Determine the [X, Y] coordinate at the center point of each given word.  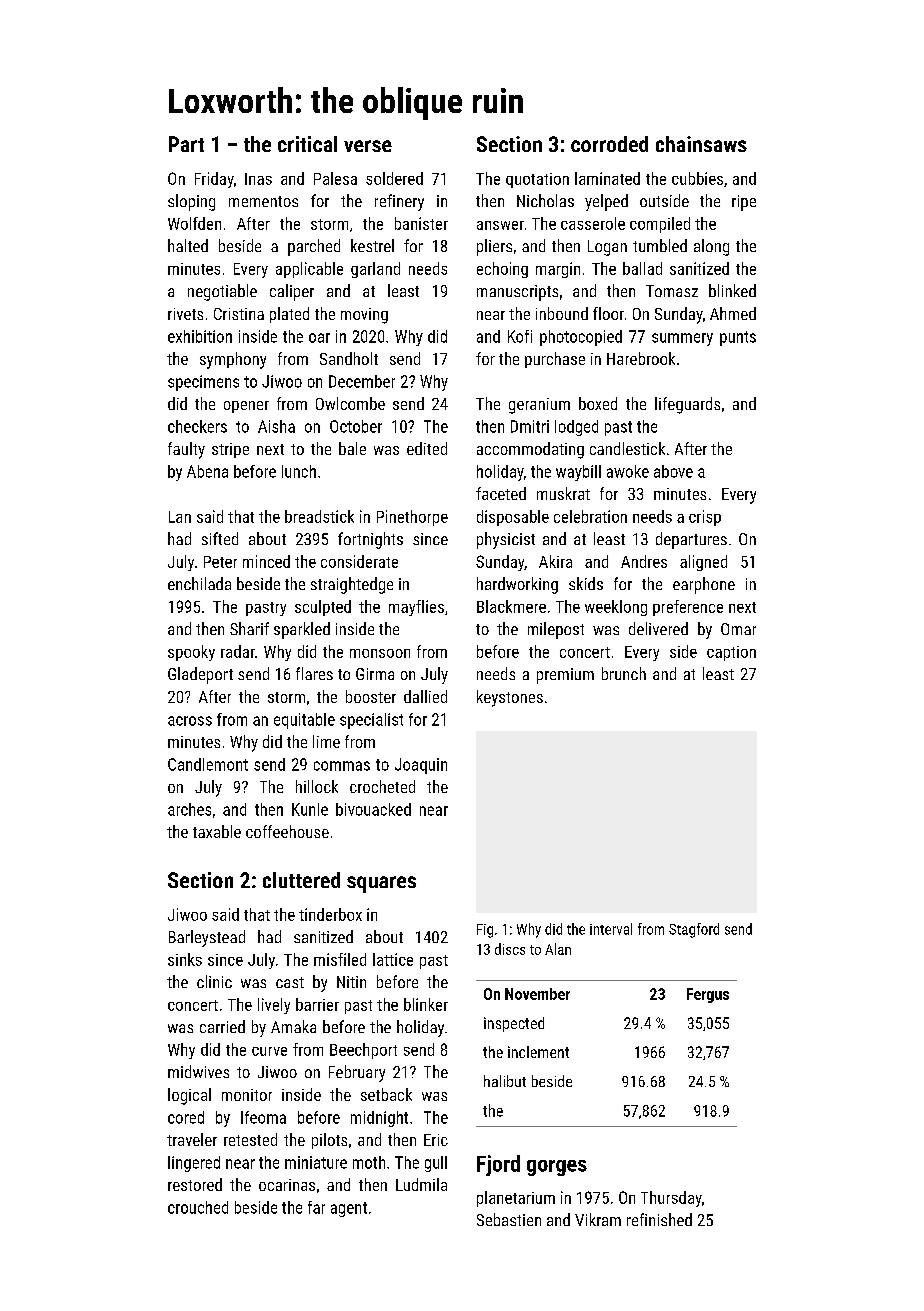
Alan [558, 949]
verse [368, 146]
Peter [220, 562]
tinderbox [330, 914]
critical [307, 144]
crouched [198, 1207]
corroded [609, 144]
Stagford [694, 930]
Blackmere [511, 606]
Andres [644, 561]
